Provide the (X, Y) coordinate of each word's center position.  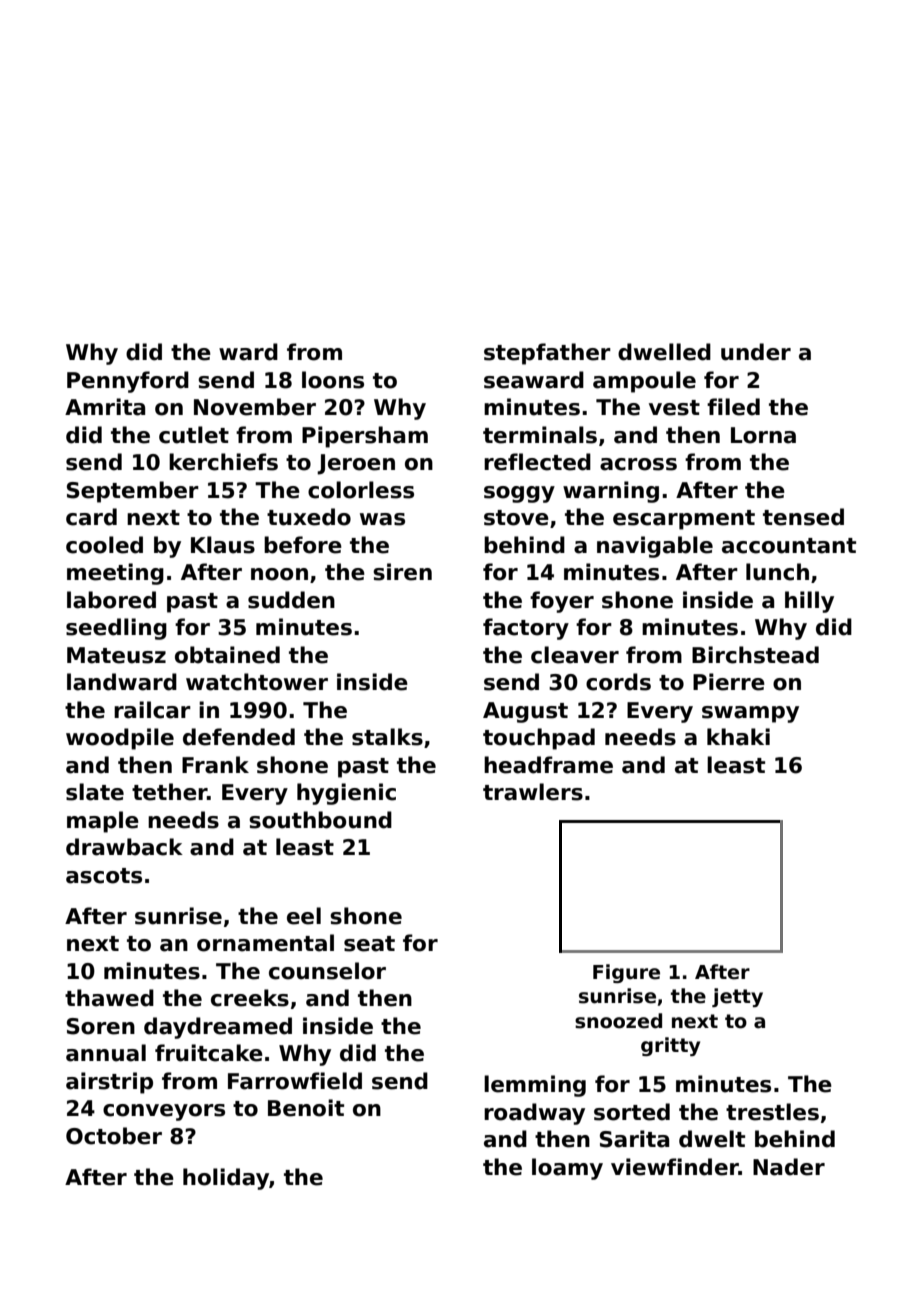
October (114, 1136)
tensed (803, 517)
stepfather (547, 354)
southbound (320, 820)
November (255, 407)
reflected (537, 462)
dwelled (664, 352)
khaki (738, 737)
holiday (226, 1179)
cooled (104, 545)
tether (169, 792)
